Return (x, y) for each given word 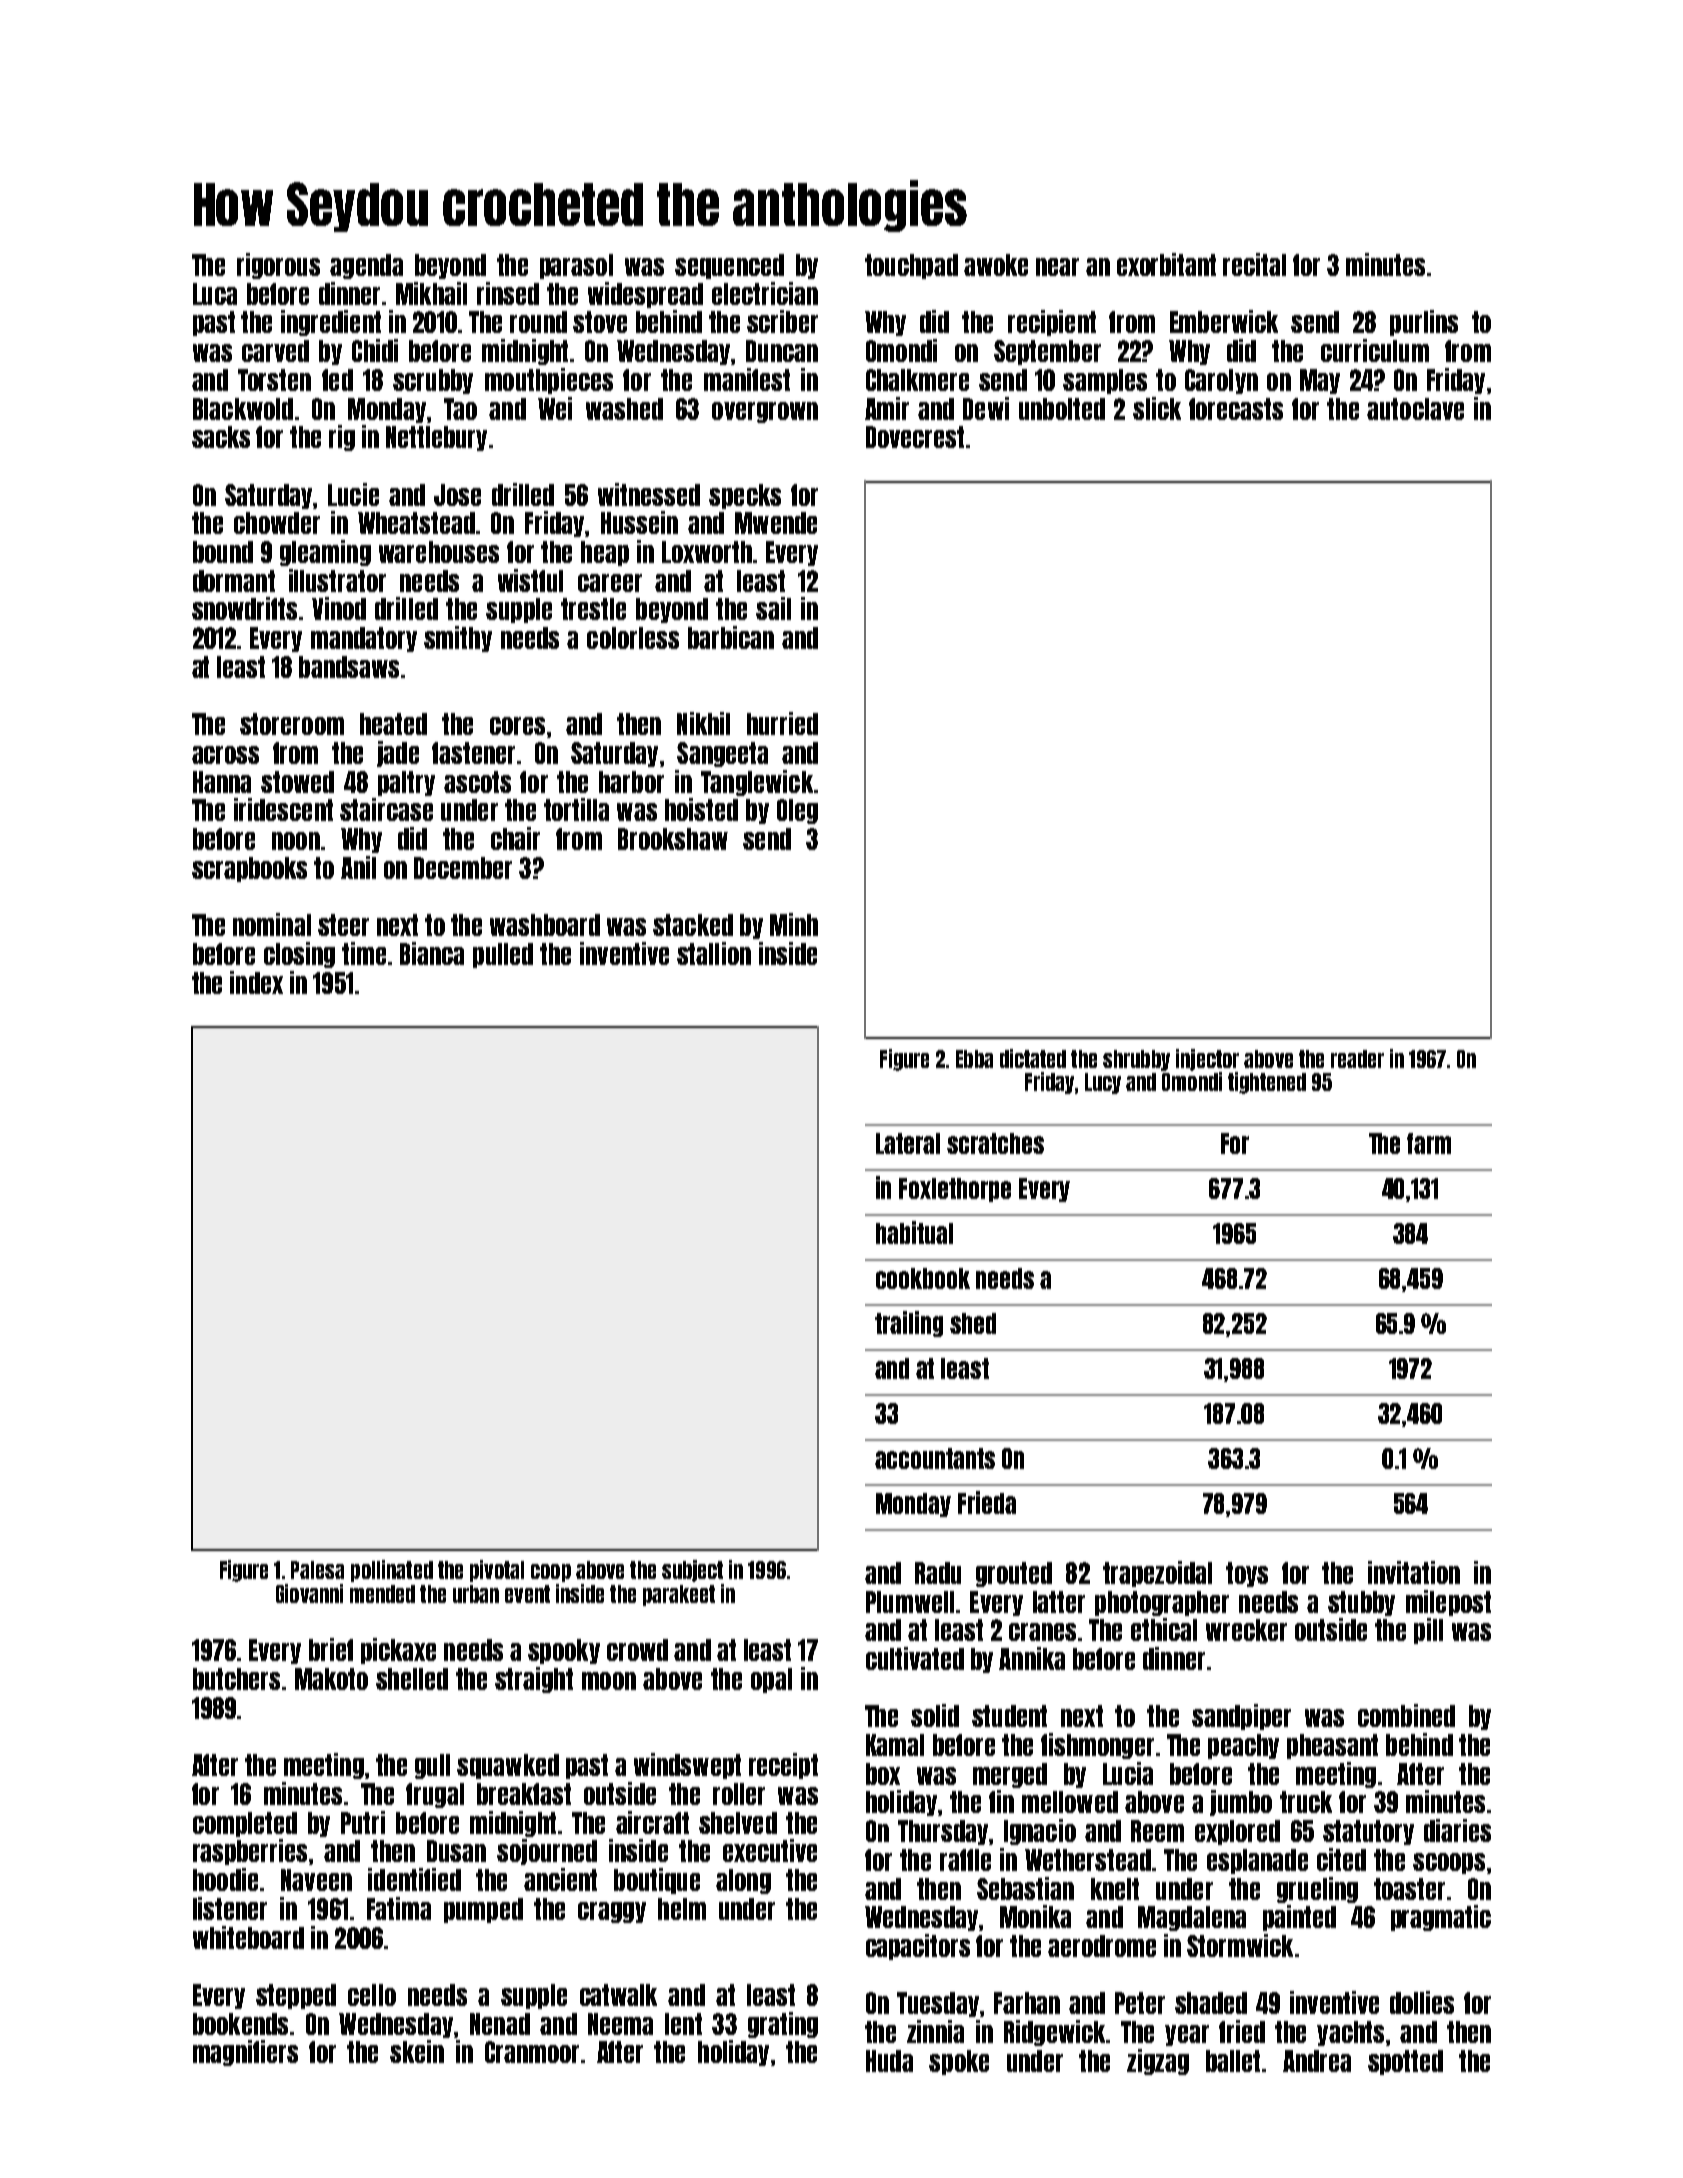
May (1320, 381)
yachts (1350, 2033)
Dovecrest (915, 437)
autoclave (1415, 409)
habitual (914, 1232)
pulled (503, 955)
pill (1428, 1631)
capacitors (918, 1947)
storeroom (292, 724)
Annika (1032, 1658)
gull (432, 1766)
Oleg (797, 811)
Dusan (456, 1851)
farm (1429, 1143)
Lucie (353, 494)
